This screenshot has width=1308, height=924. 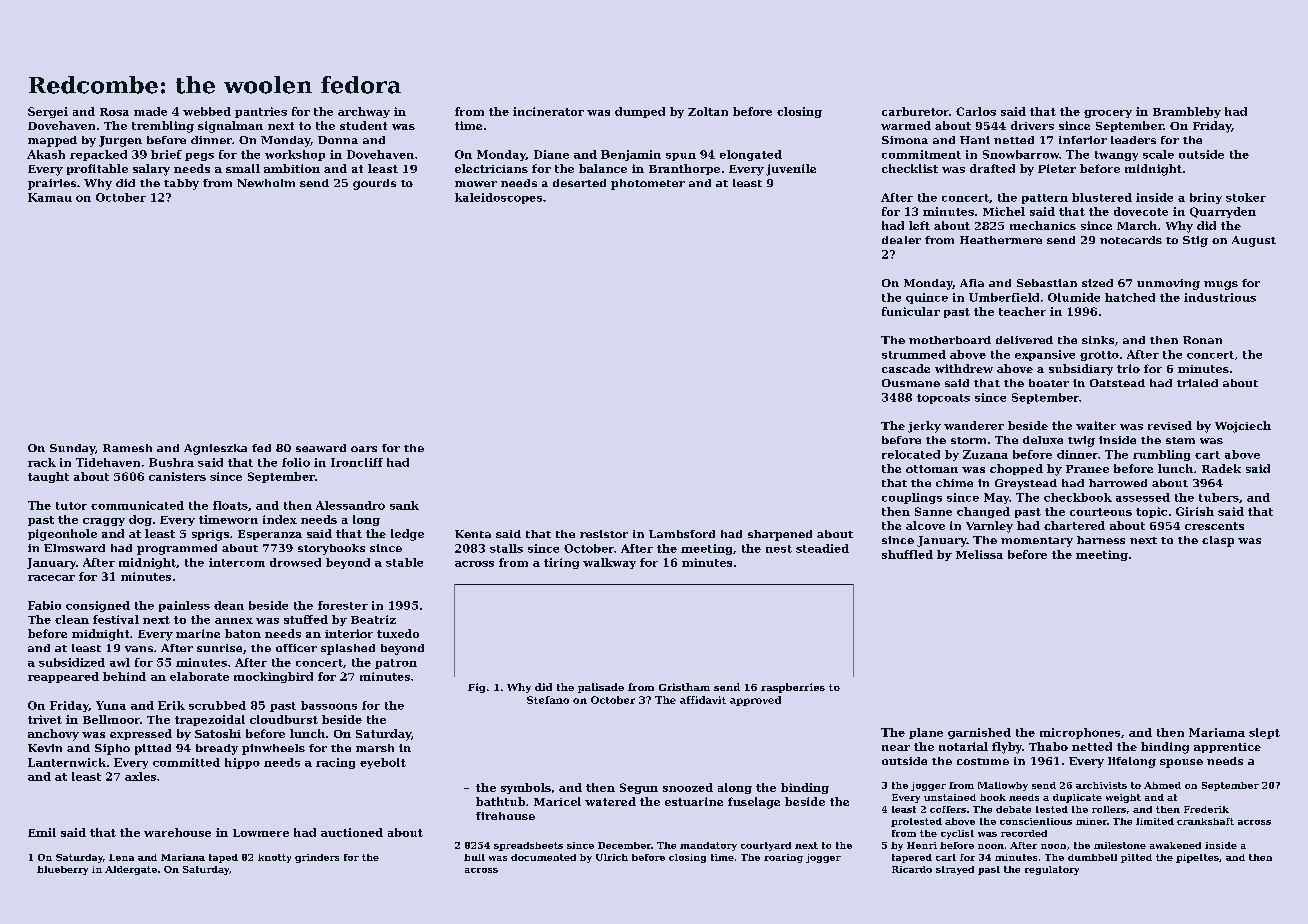 I want to click on oars, so click(x=364, y=449).
